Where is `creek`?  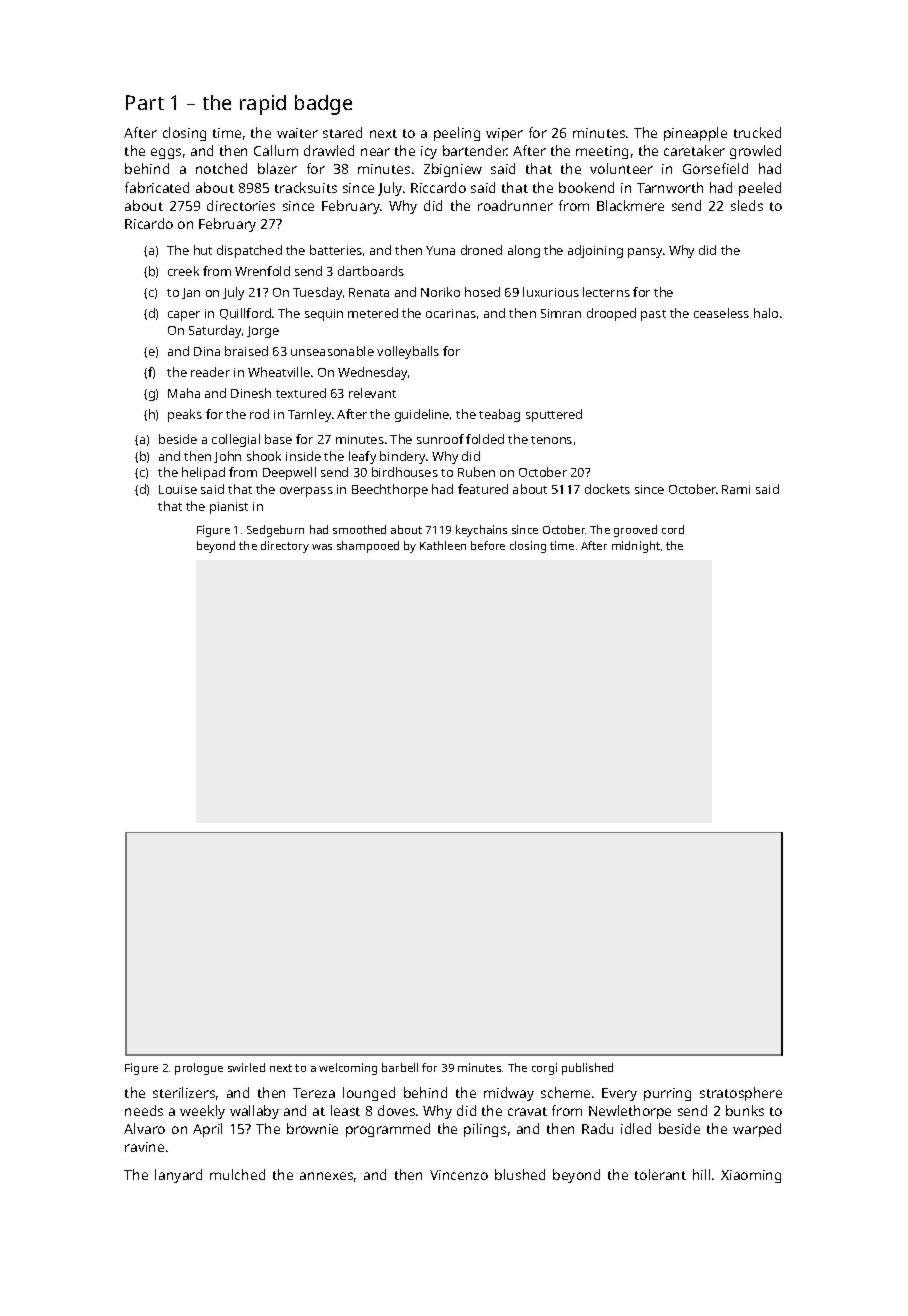 creek is located at coordinates (183, 271).
